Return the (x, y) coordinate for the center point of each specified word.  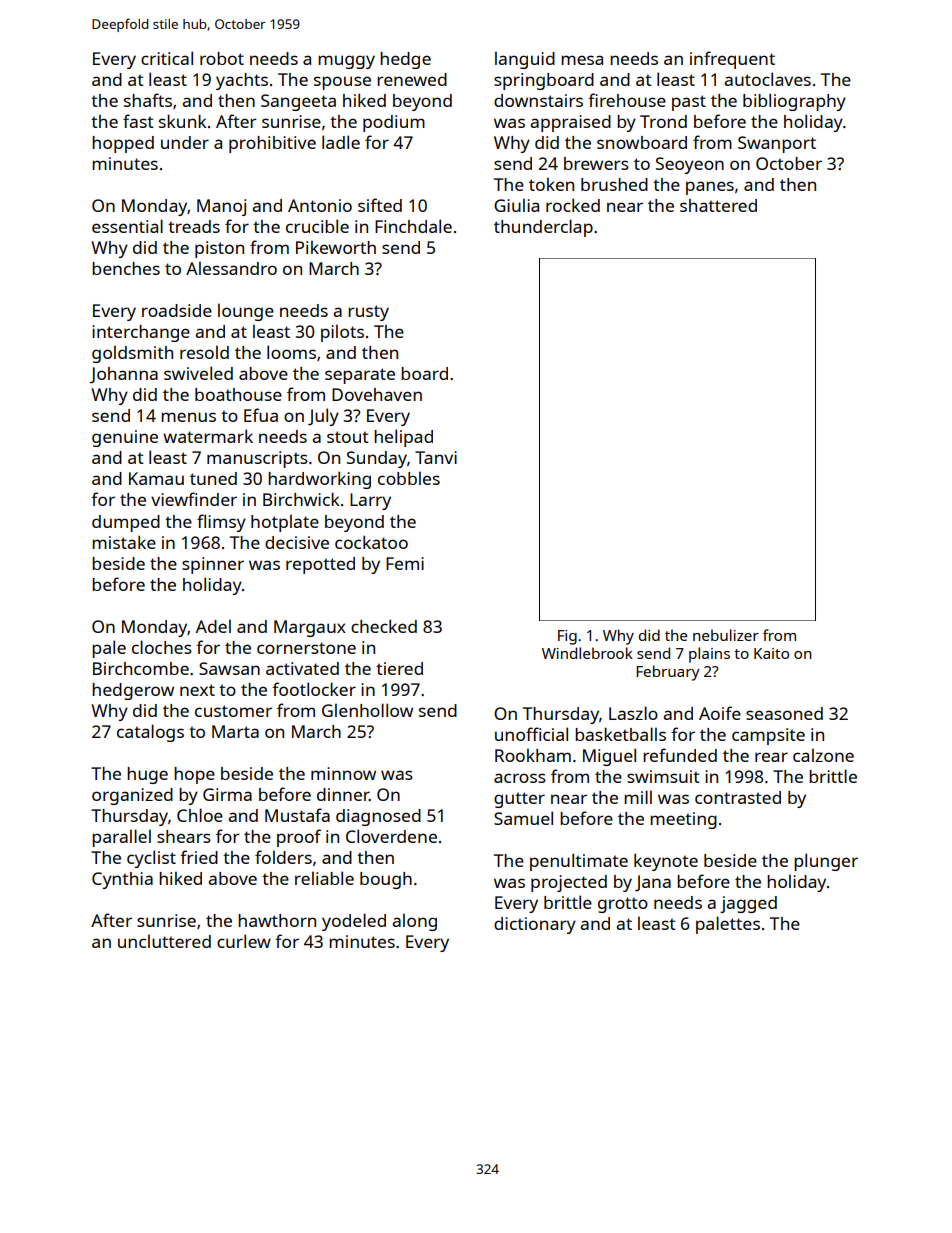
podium (394, 123)
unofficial (531, 734)
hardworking (319, 480)
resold (204, 352)
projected (569, 883)
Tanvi (436, 457)
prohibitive (272, 144)
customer (233, 711)
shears (184, 836)
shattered (718, 205)
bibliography (794, 102)
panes (710, 188)
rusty (368, 313)
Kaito (771, 653)
